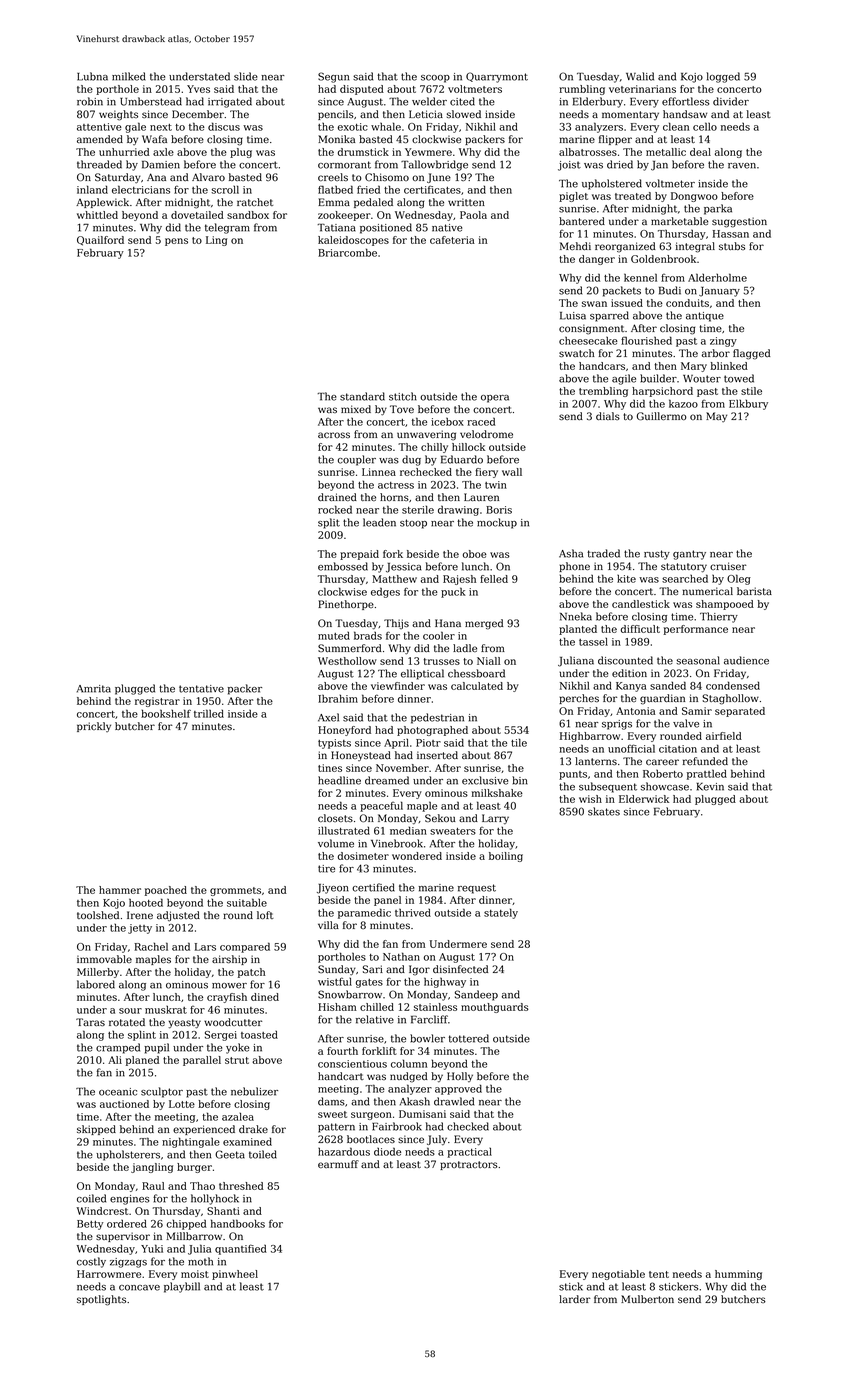 This image has height=1400, width=849. Describe the element at coordinates (151, 101) in the image. I see `Umberstead` at that location.
